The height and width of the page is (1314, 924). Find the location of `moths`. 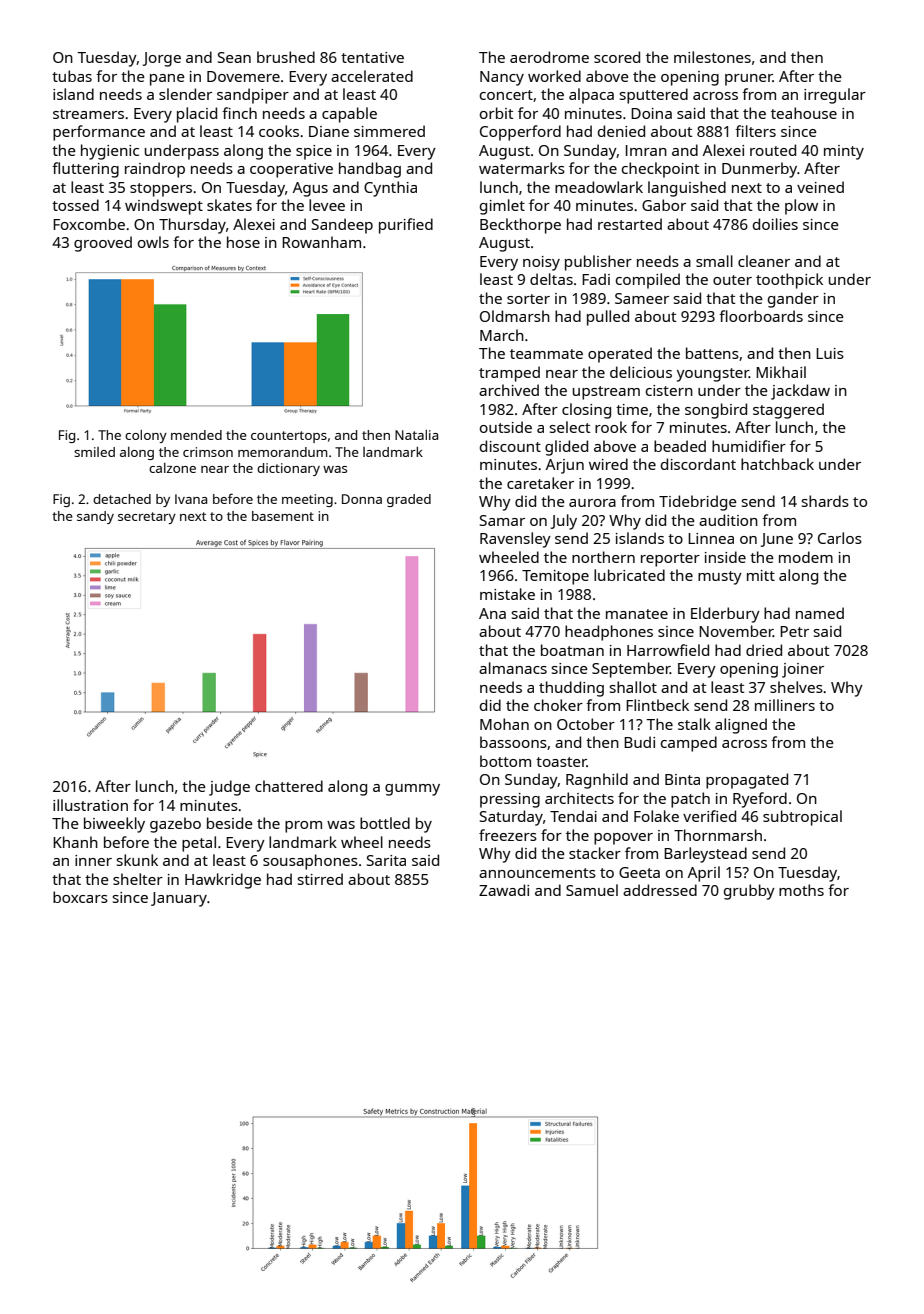

moths is located at coordinates (801, 890).
